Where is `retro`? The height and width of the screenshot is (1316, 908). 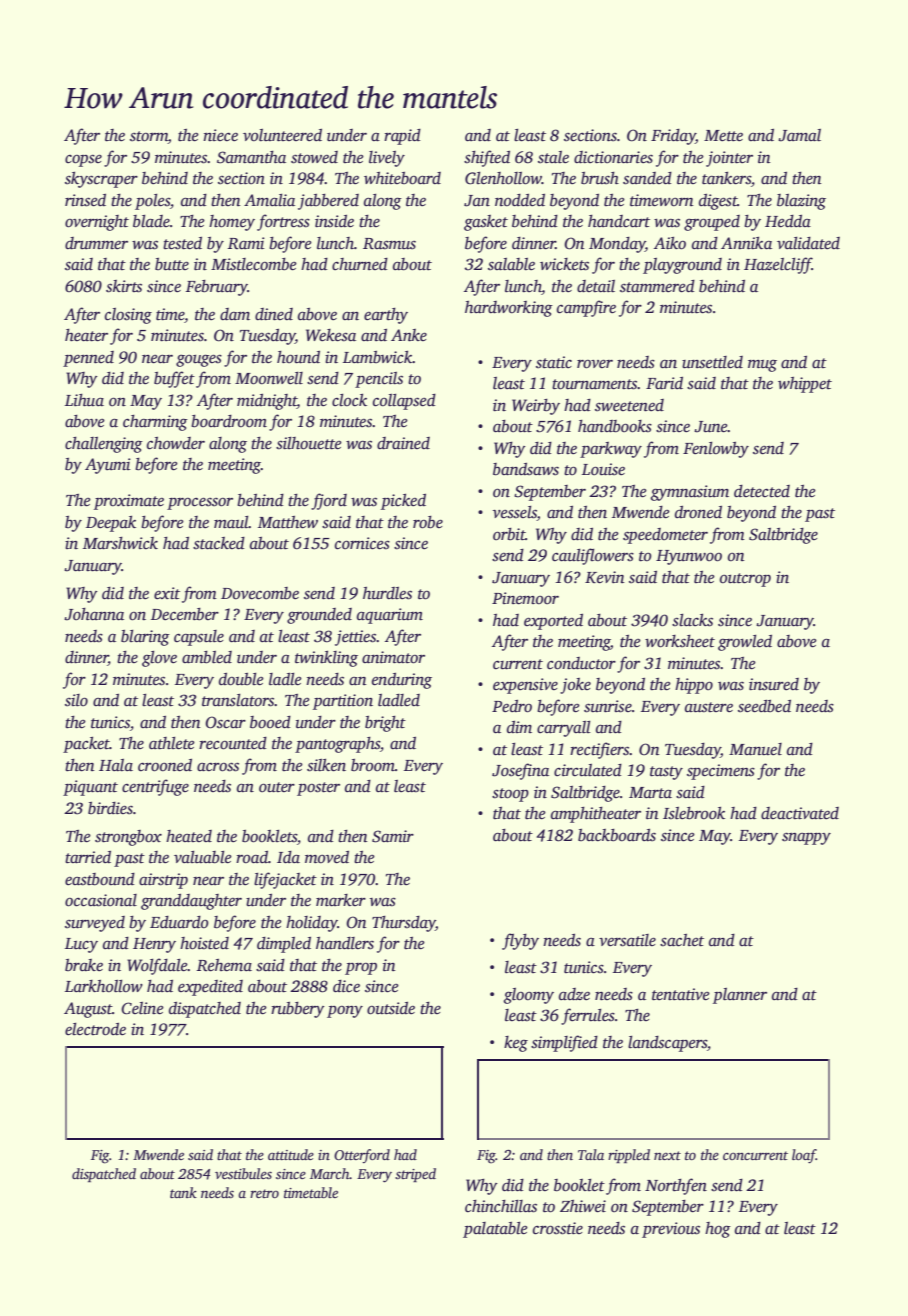 retro is located at coordinates (264, 1193).
